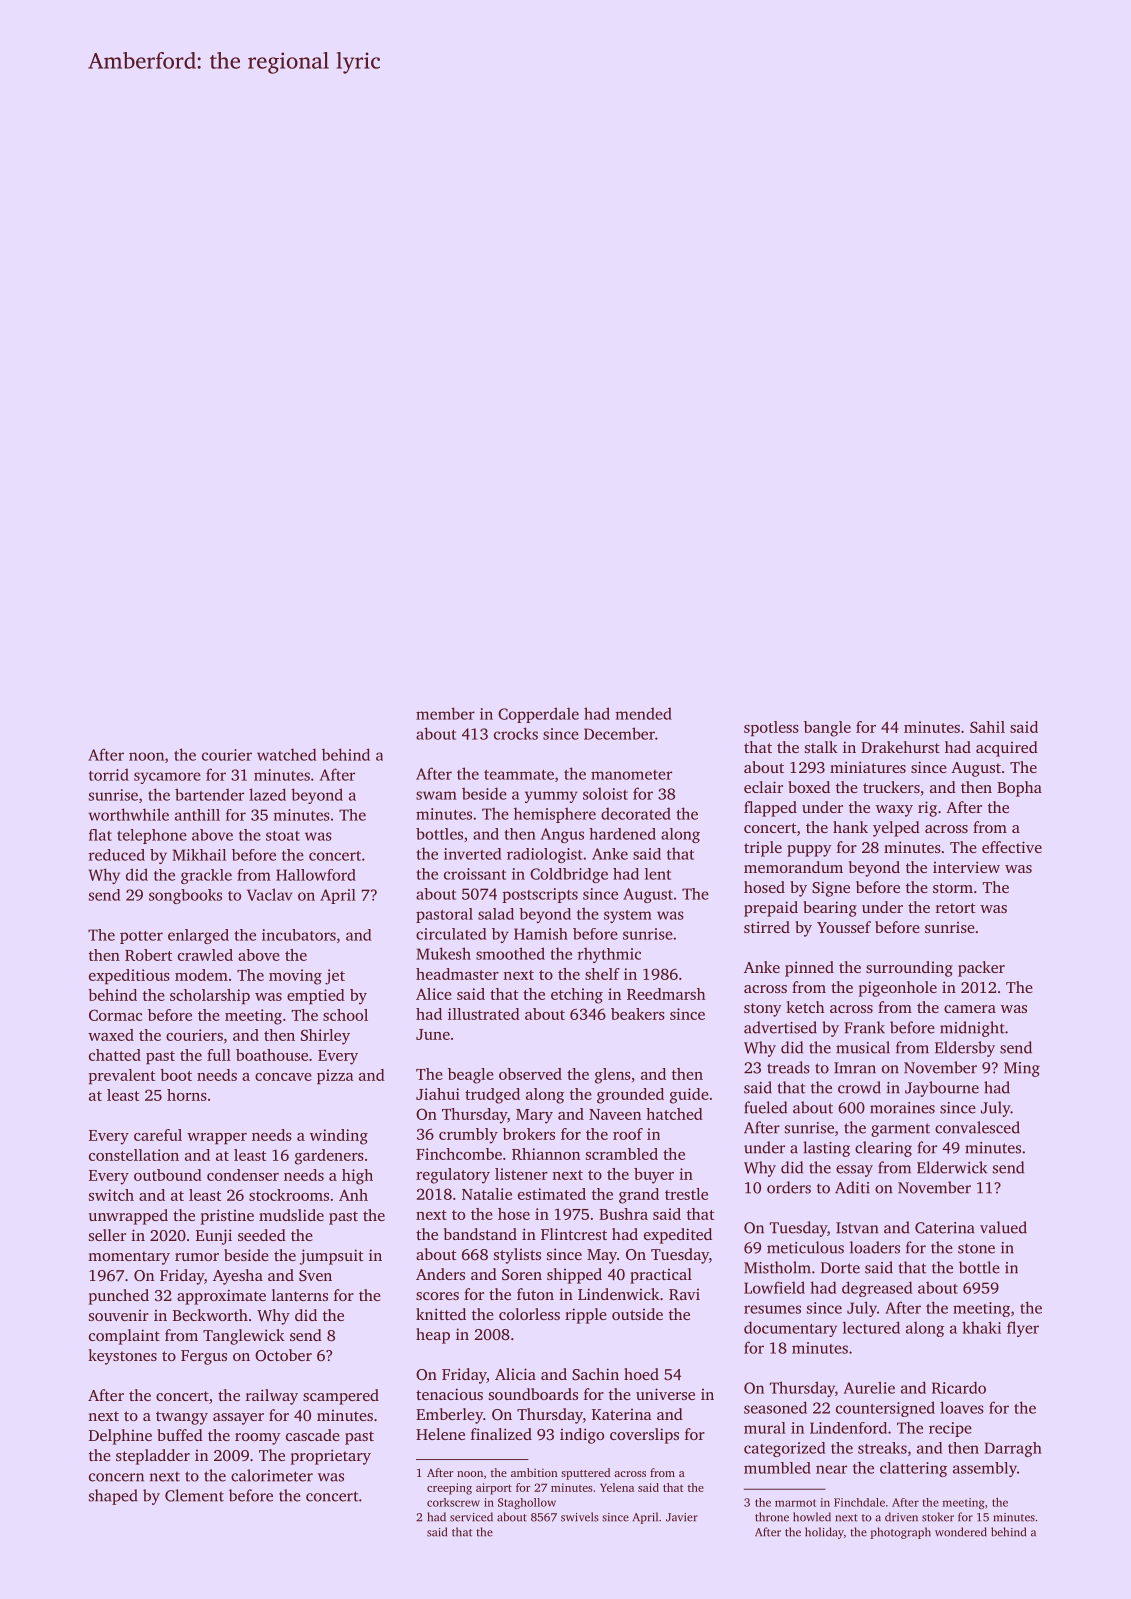 The image size is (1131, 1599). What do you see at coordinates (605, 794) in the document?
I see `soloist` at bounding box center [605, 794].
